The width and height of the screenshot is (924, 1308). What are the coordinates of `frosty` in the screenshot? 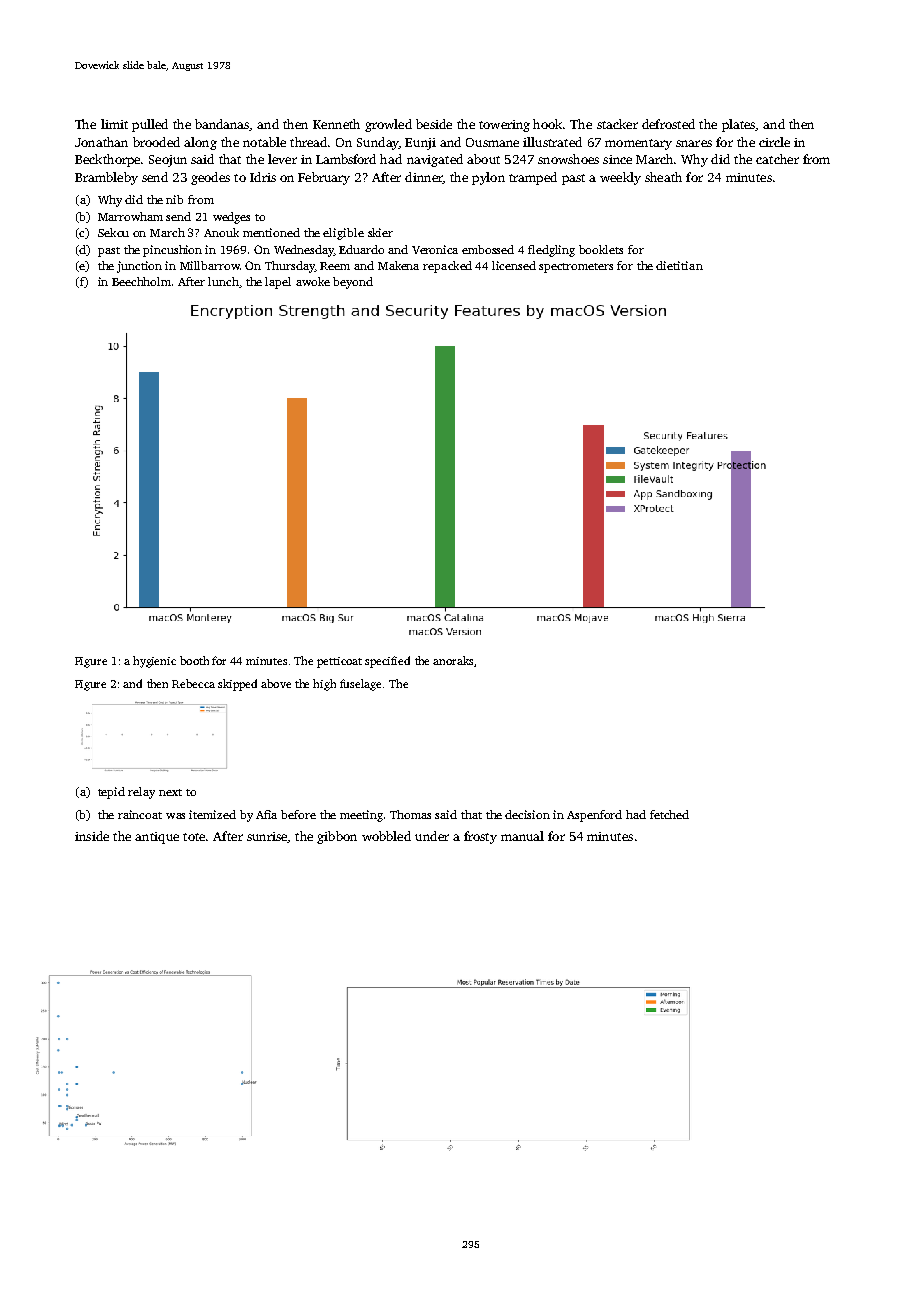 It's located at (480, 837).
